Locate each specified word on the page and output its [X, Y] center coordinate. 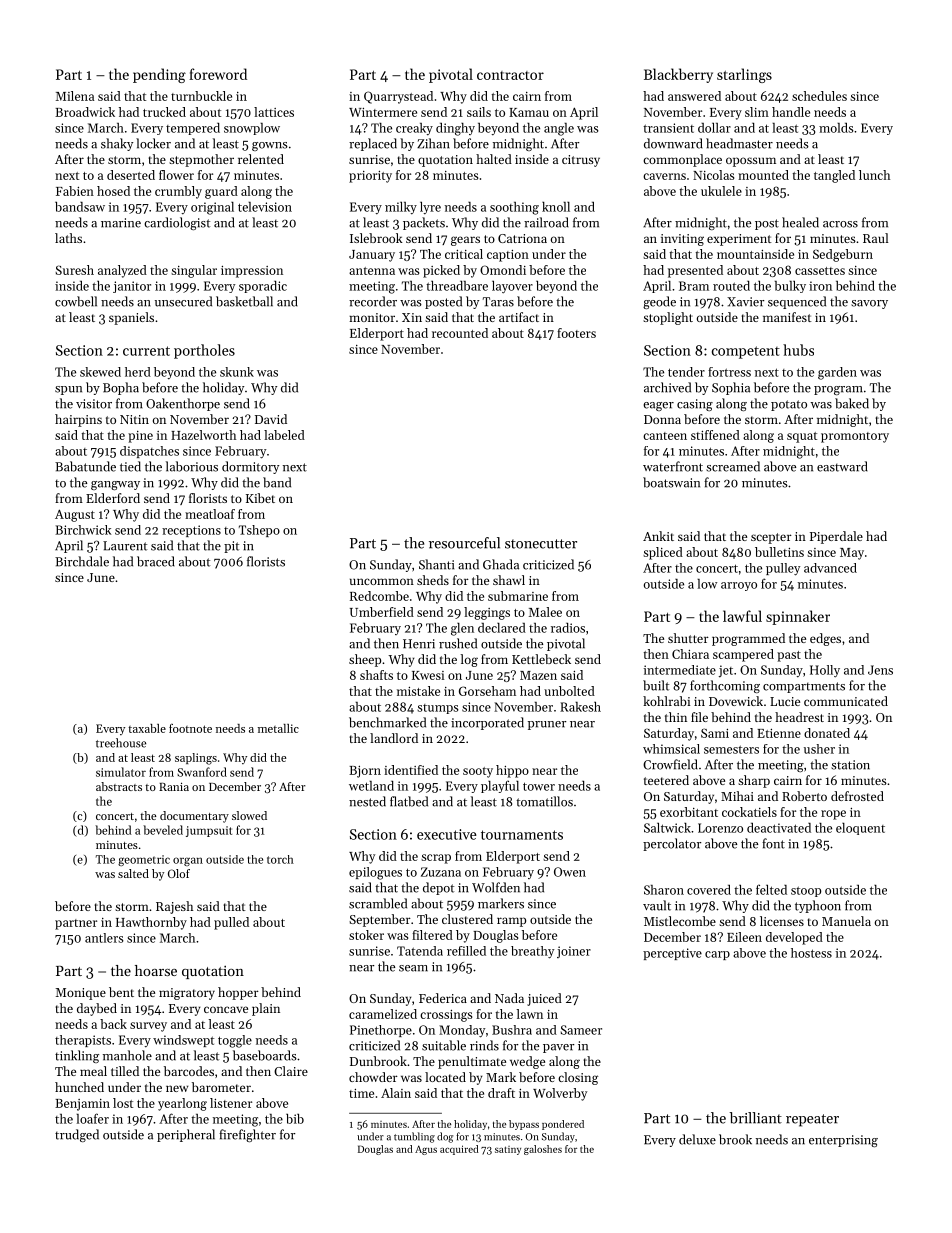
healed [800, 222]
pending [159, 75]
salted [133, 873]
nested [367, 801]
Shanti [436, 564]
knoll [556, 207]
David [271, 419]
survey [148, 1027]
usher [819, 749]
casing [695, 405]
